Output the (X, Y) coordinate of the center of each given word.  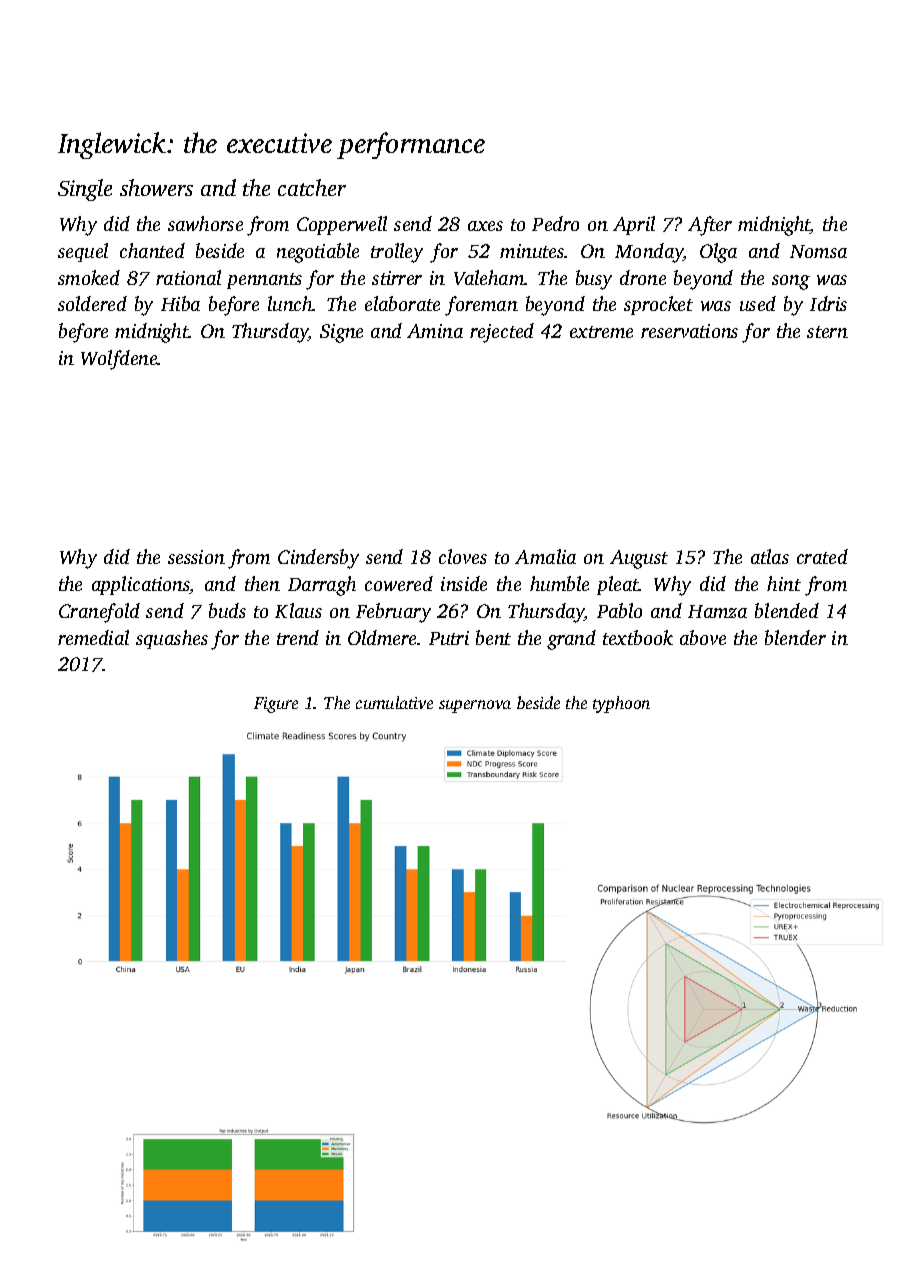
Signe (341, 333)
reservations (689, 331)
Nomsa (818, 251)
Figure (276, 705)
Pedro (555, 223)
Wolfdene (119, 360)
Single (85, 190)
